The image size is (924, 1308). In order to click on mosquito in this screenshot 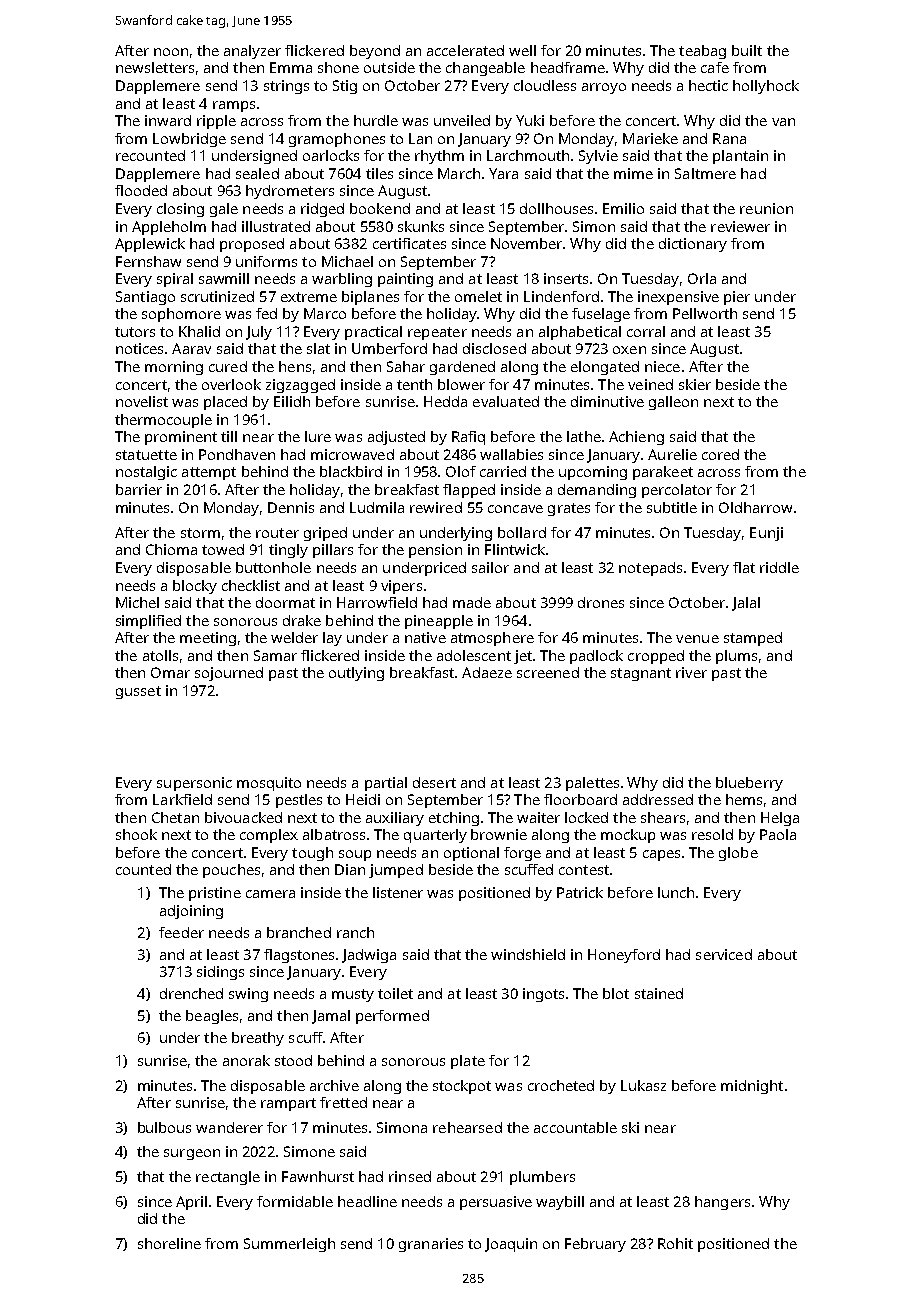, I will do `click(269, 784)`.
